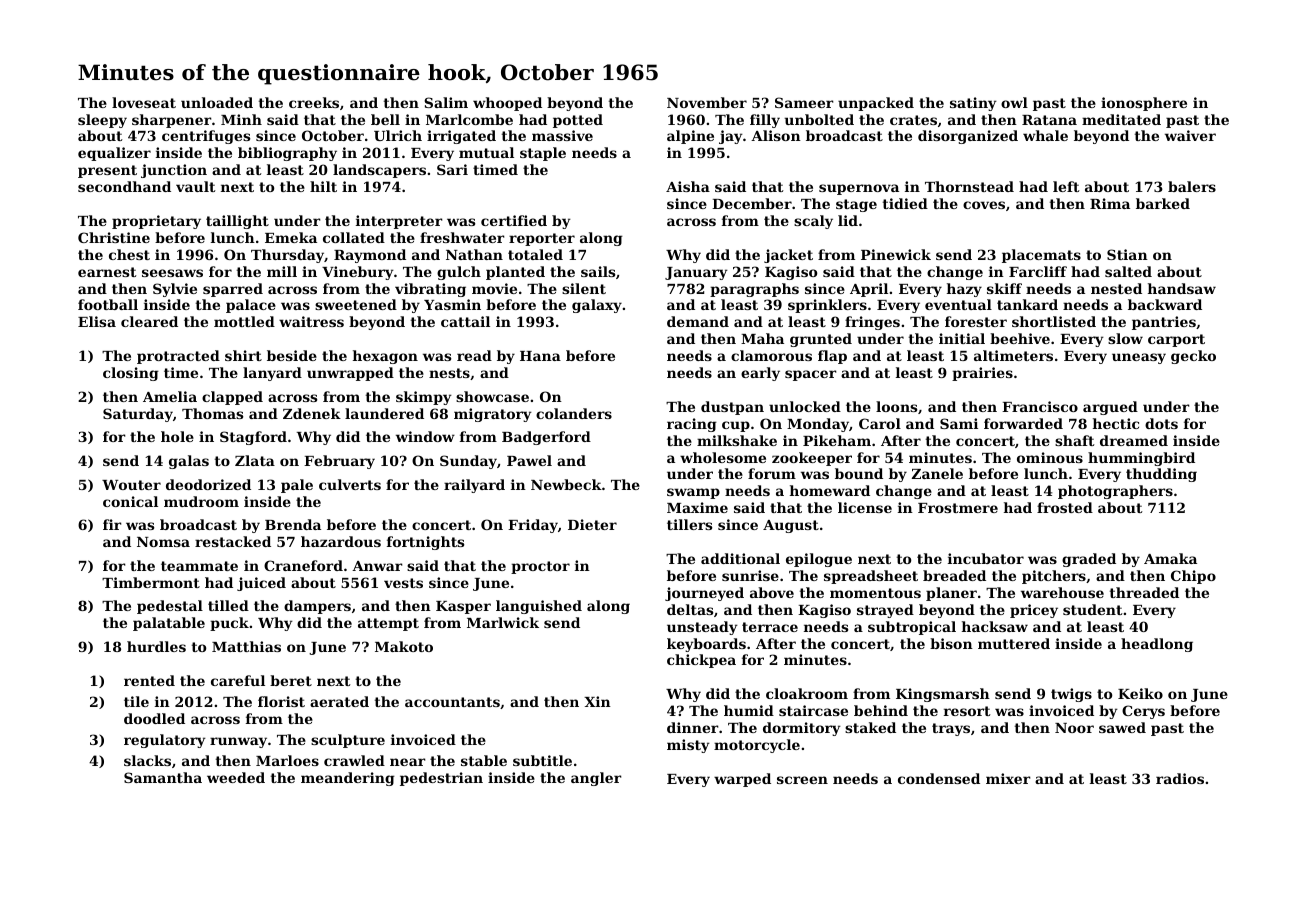  Describe the element at coordinates (1115, 492) in the screenshot. I see `photographers` at that location.
